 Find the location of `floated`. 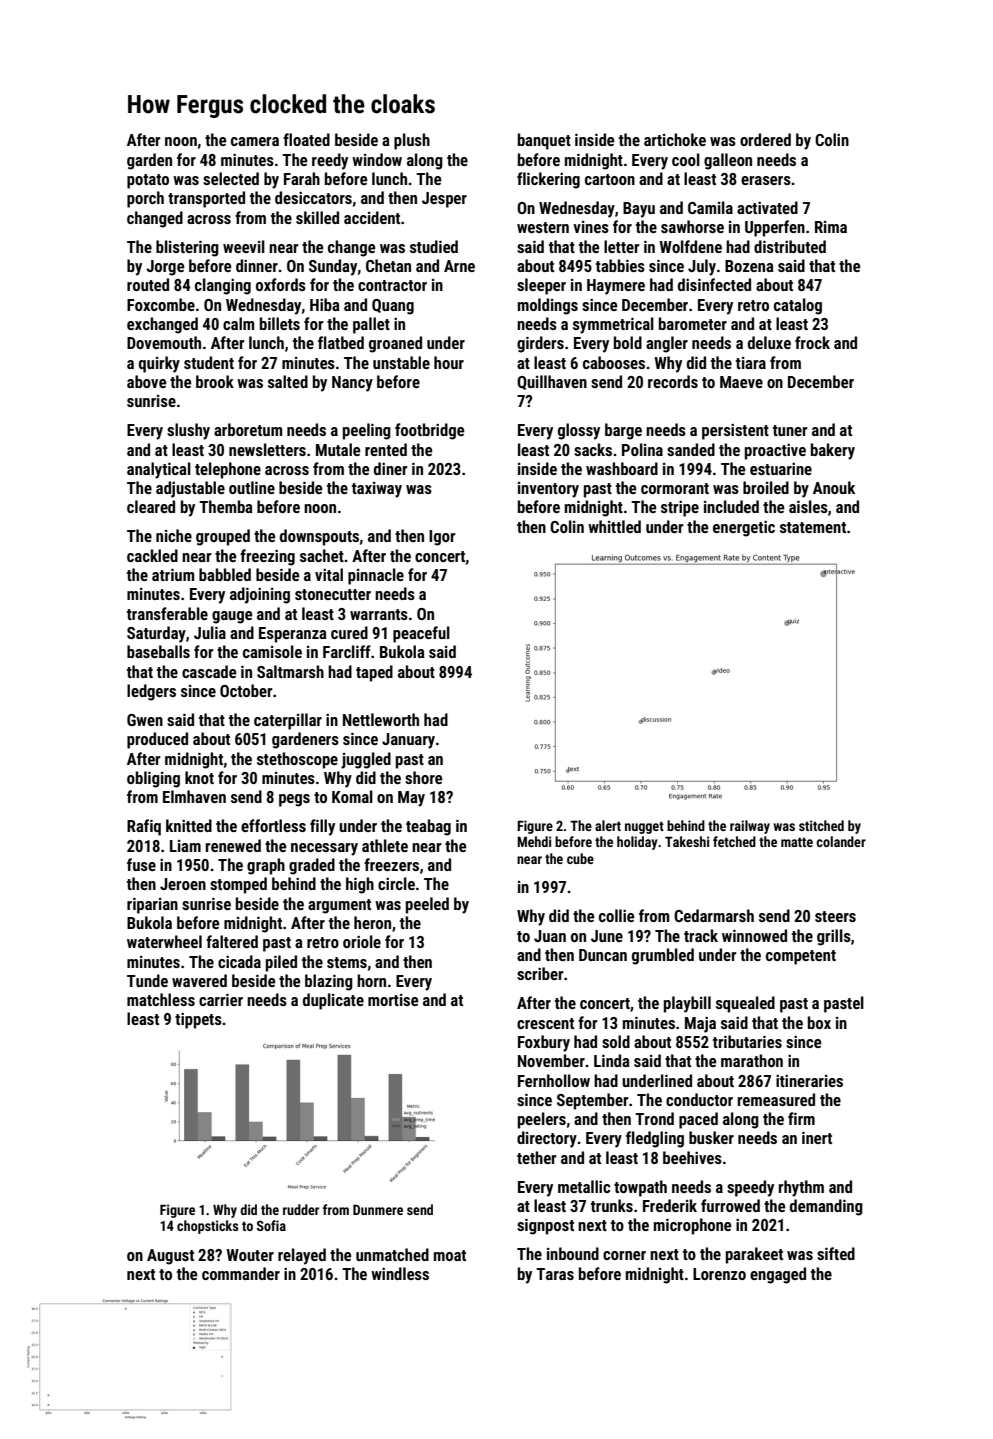

floated is located at coordinates (306, 139).
